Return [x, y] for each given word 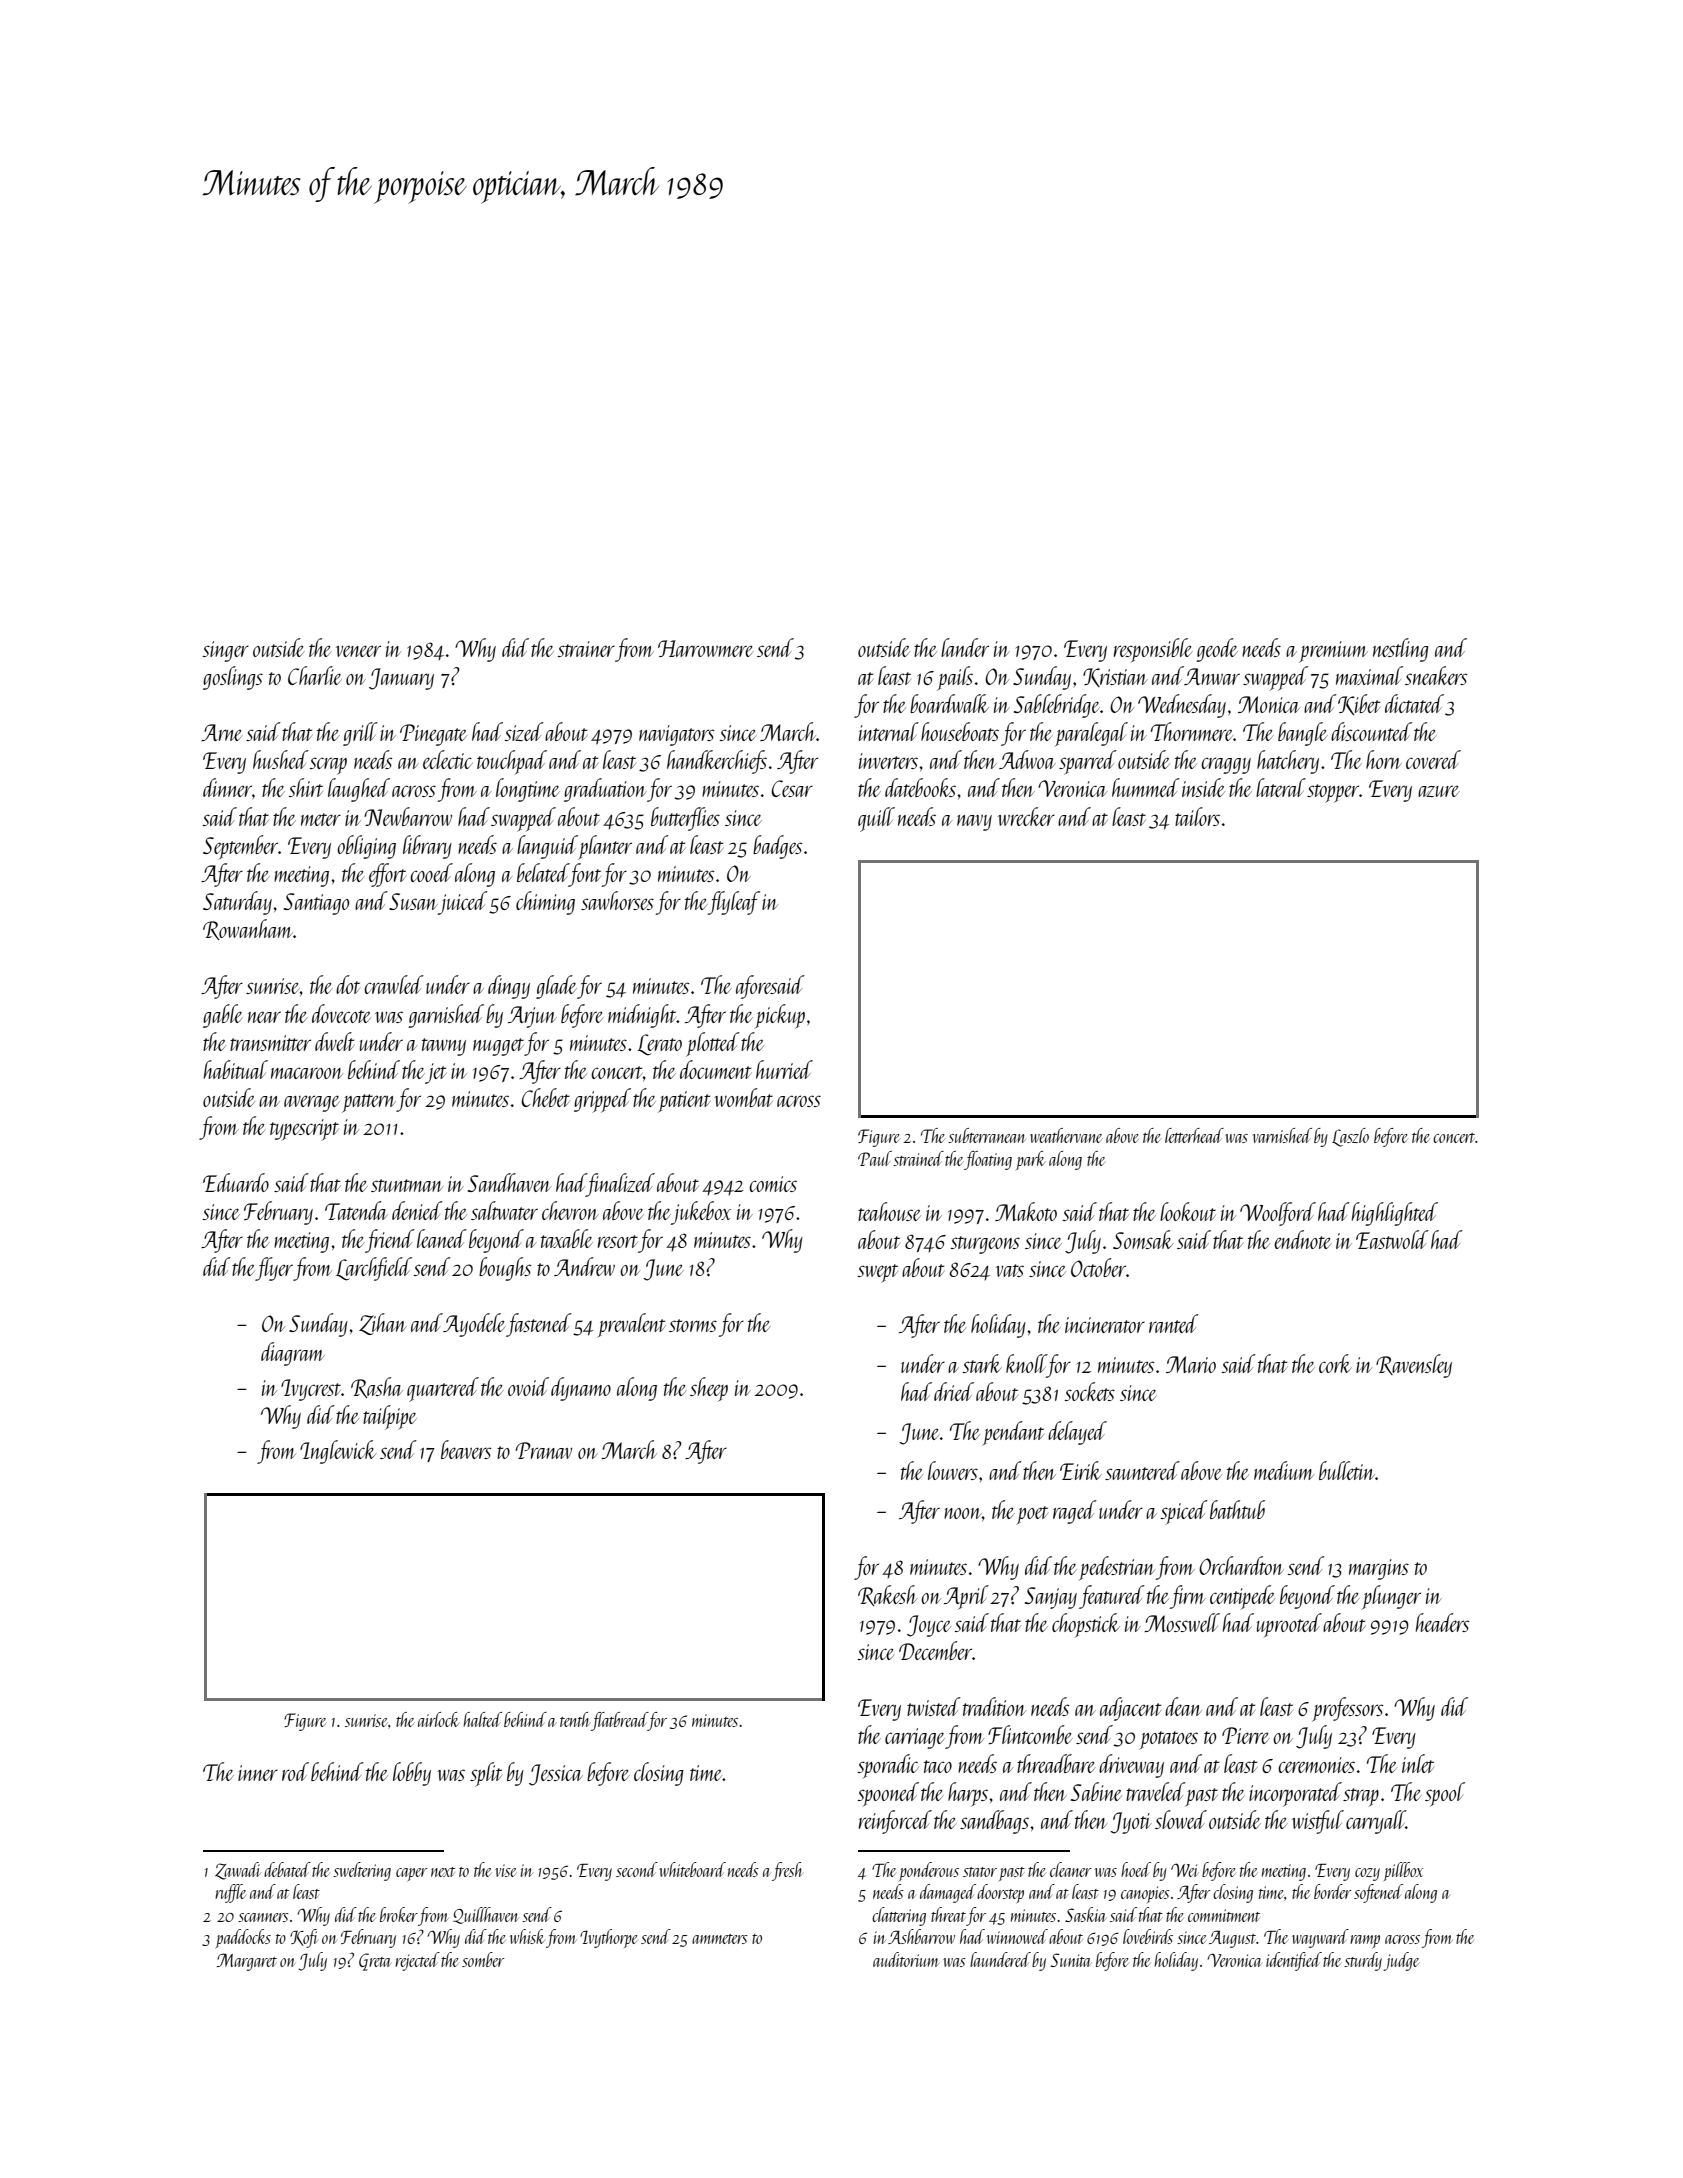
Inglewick [338, 1452]
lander [965, 647]
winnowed [1017, 1936]
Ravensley [1414, 1366]
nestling [1401, 650]
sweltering [362, 1871]
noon [963, 1513]
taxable [567, 1238]
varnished [1282, 1135]
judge [1401, 1961]
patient [684, 1102]
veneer [358, 651]
